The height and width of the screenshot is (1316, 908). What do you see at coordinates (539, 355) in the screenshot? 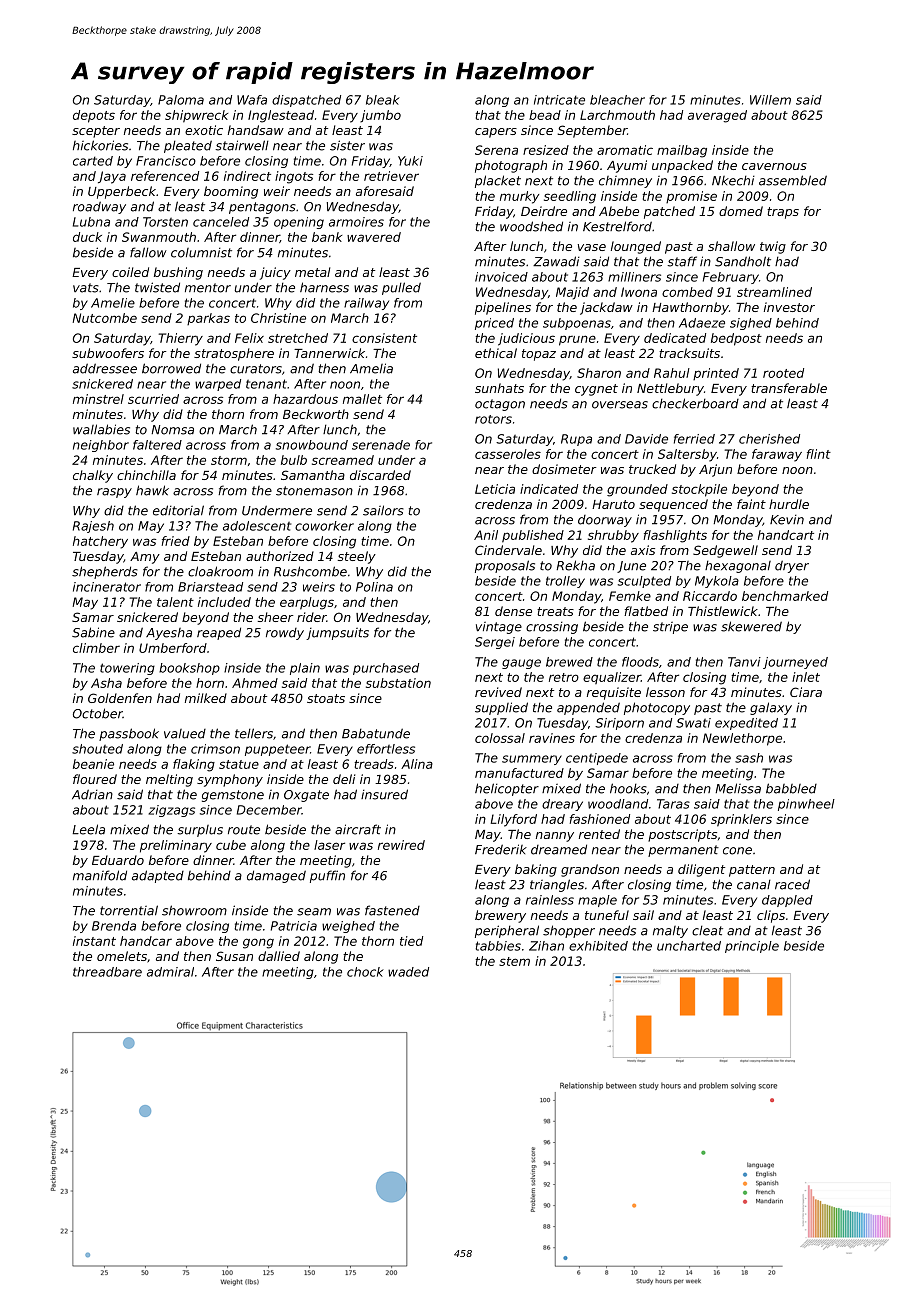
I see `topaz` at bounding box center [539, 355].
